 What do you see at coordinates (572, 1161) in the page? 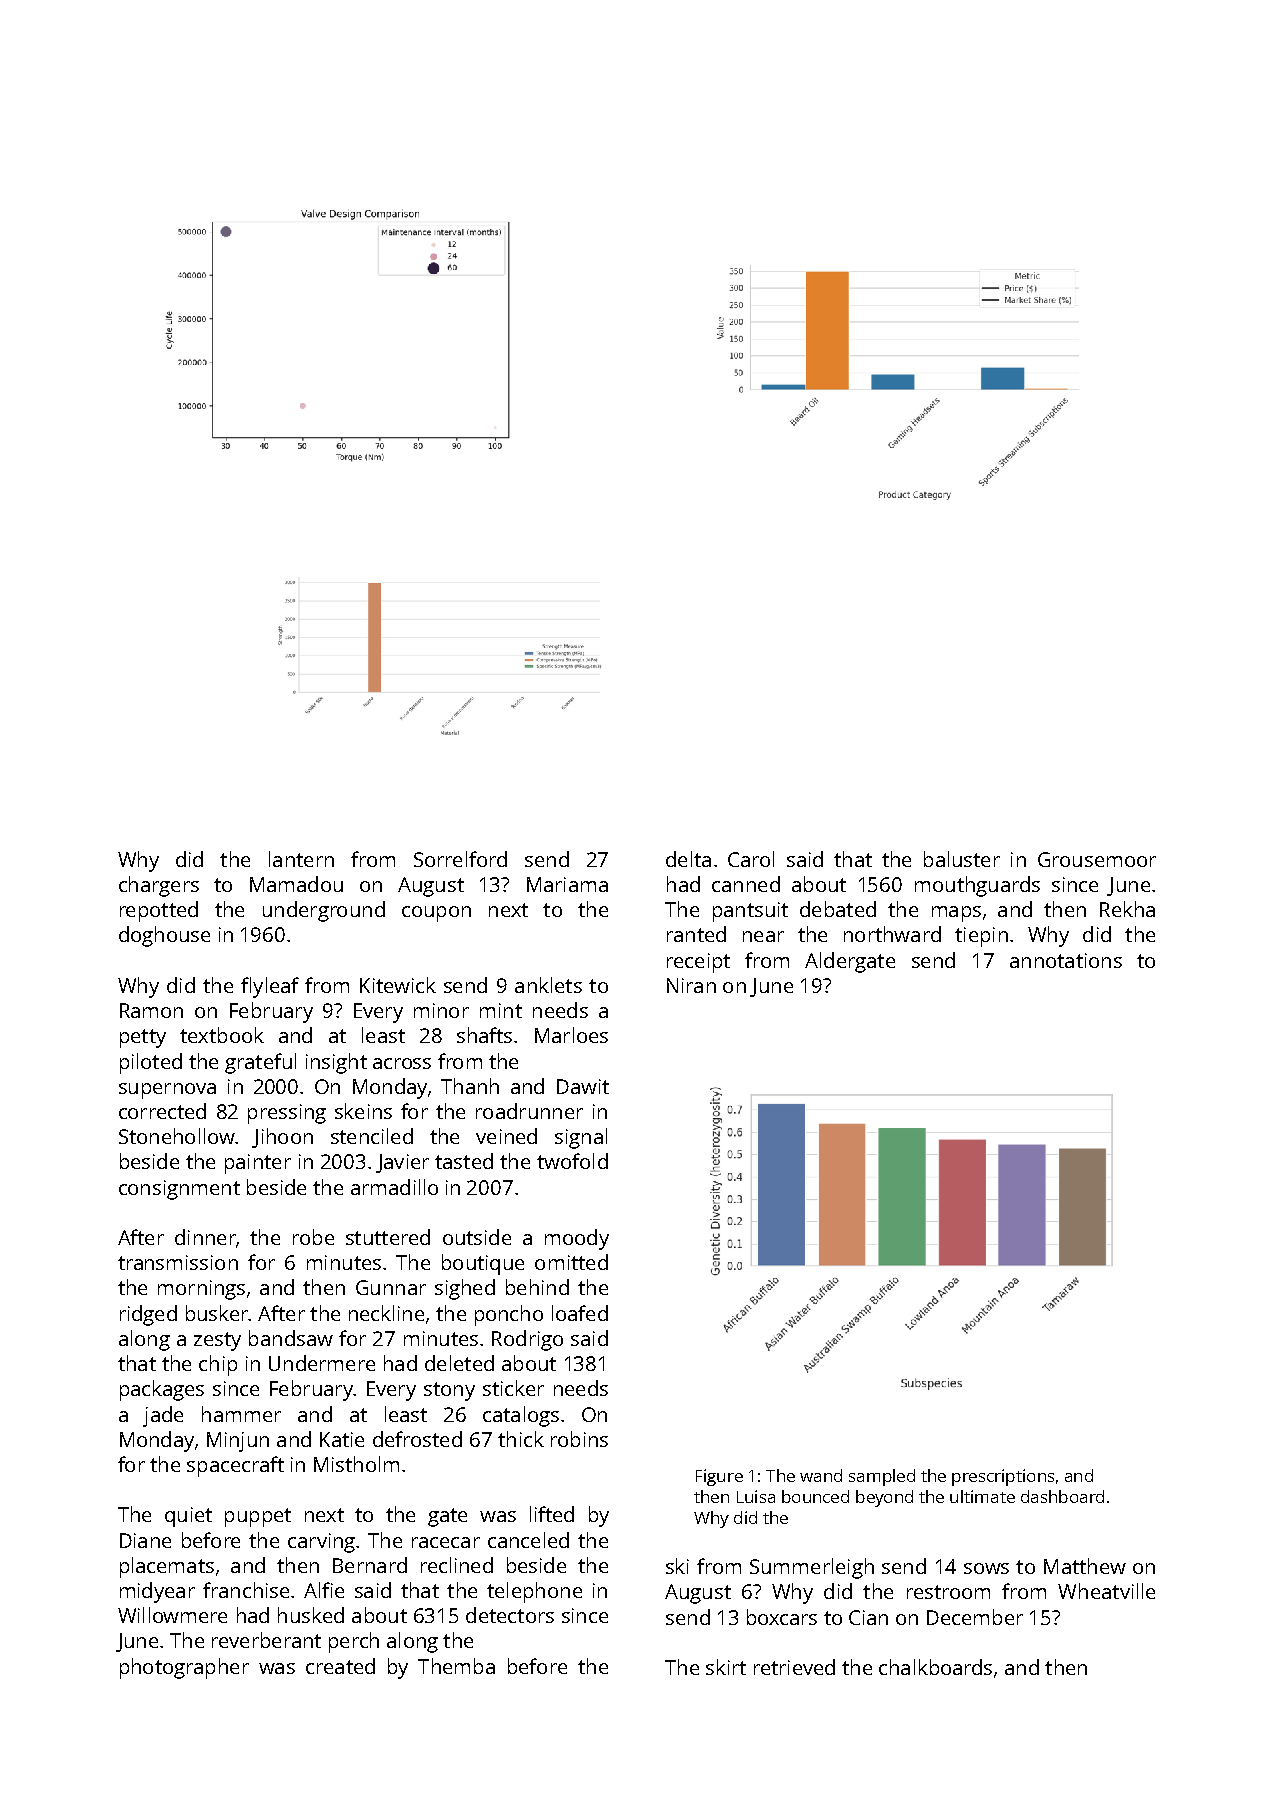
I see `twofold` at bounding box center [572, 1161].
